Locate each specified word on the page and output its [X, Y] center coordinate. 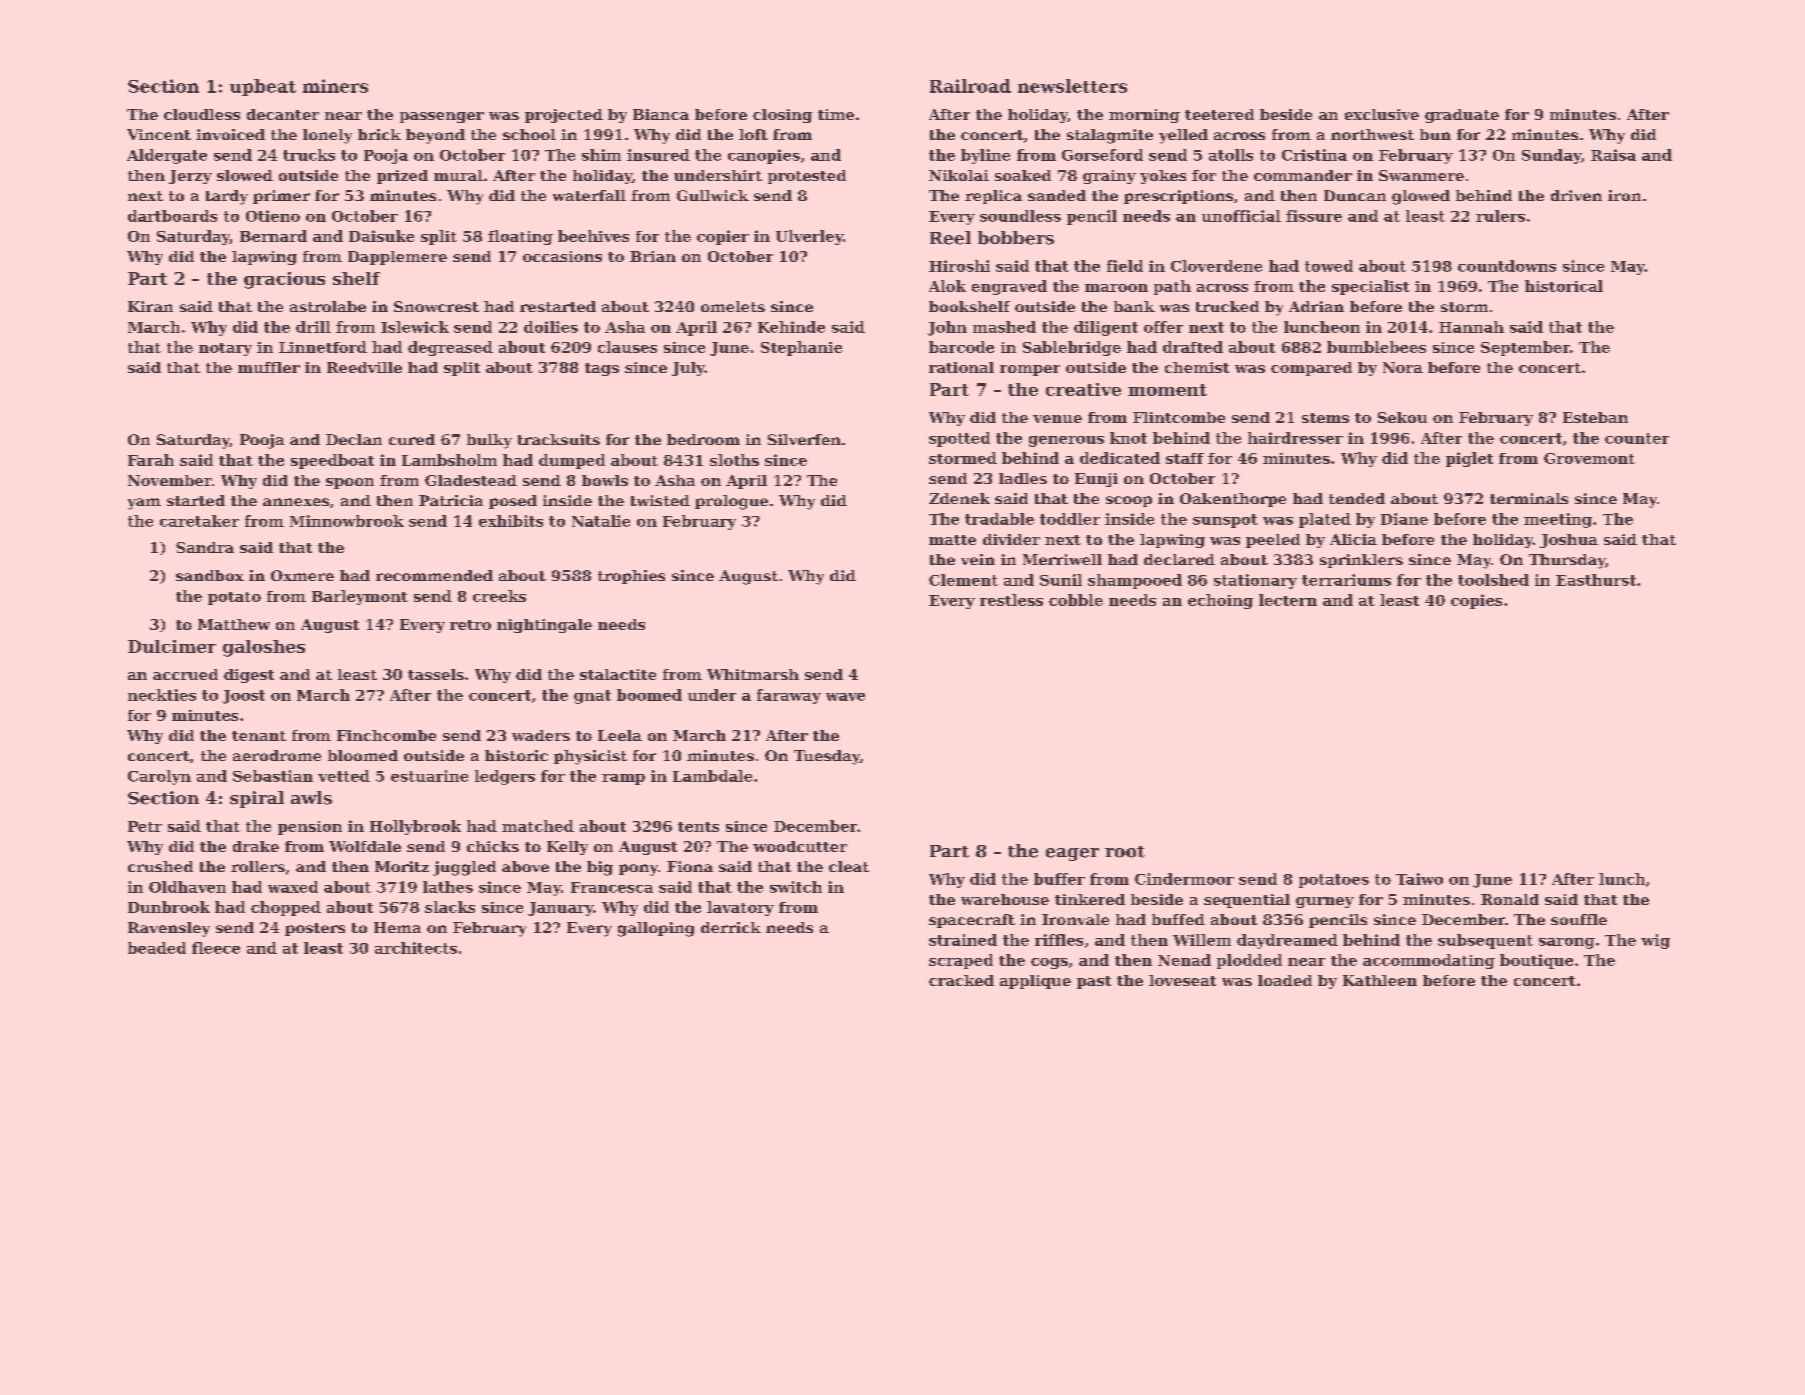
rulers [1500, 216]
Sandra [205, 547]
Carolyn [159, 777]
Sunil [1061, 580]
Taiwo [1419, 879]
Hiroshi [959, 266]
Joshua [1569, 541]
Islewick [415, 327]
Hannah [1471, 327]
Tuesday [827, 757]
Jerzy [190, 177]
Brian [653, 256]
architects [416, 948]
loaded [1285, 980]
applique [1035, 982]
